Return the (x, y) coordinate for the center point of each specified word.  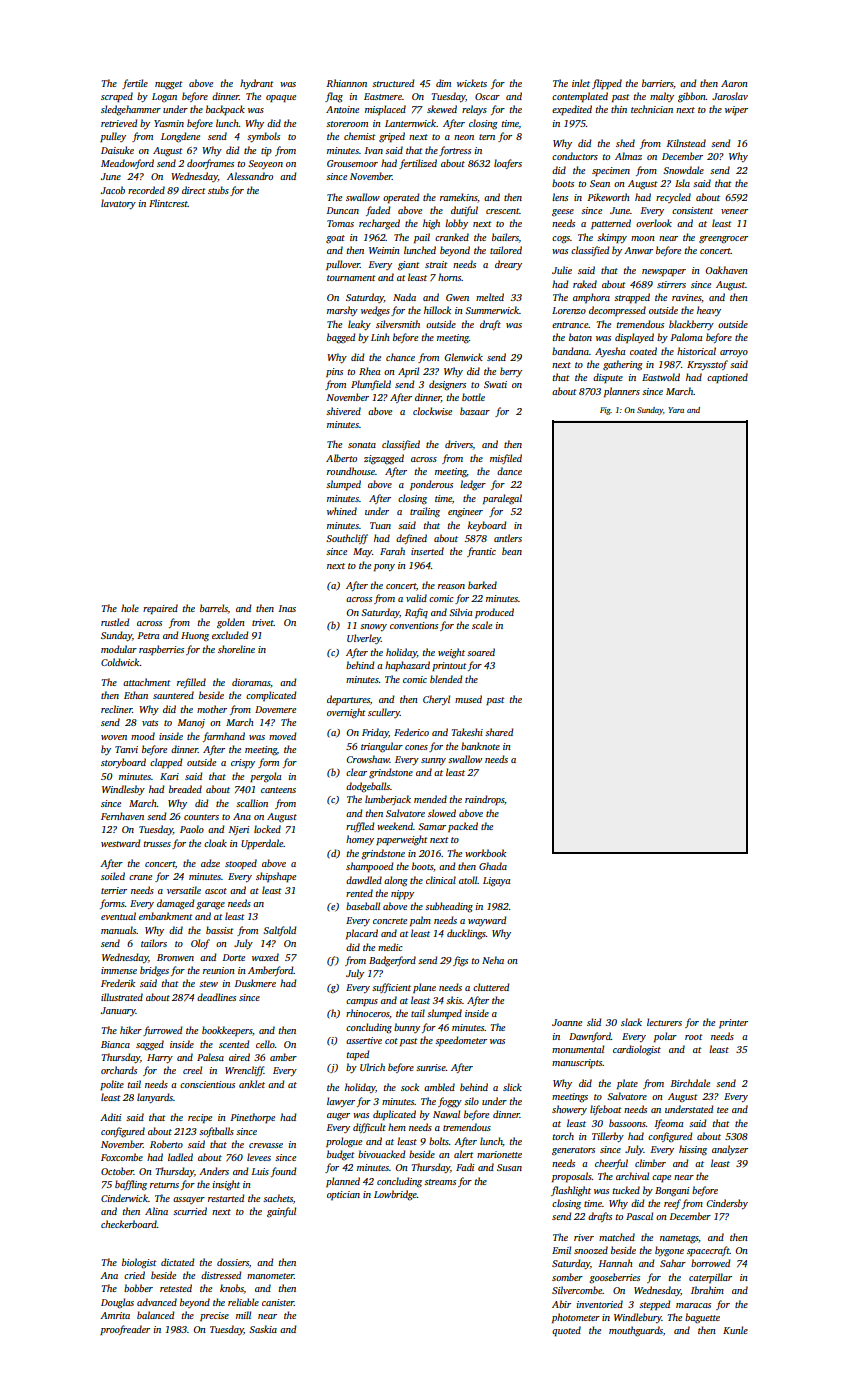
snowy (373, 627)
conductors (575, 156)
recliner (116, 709)
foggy (450, 1102)
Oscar (487, 96)
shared (499, 732)
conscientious (207, 1084)
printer (733, 1023)
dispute (608, 378)
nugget (169, 85)
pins (334, 372)
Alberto (341, 458)
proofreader (125, 1330)
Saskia (263, 1329)
